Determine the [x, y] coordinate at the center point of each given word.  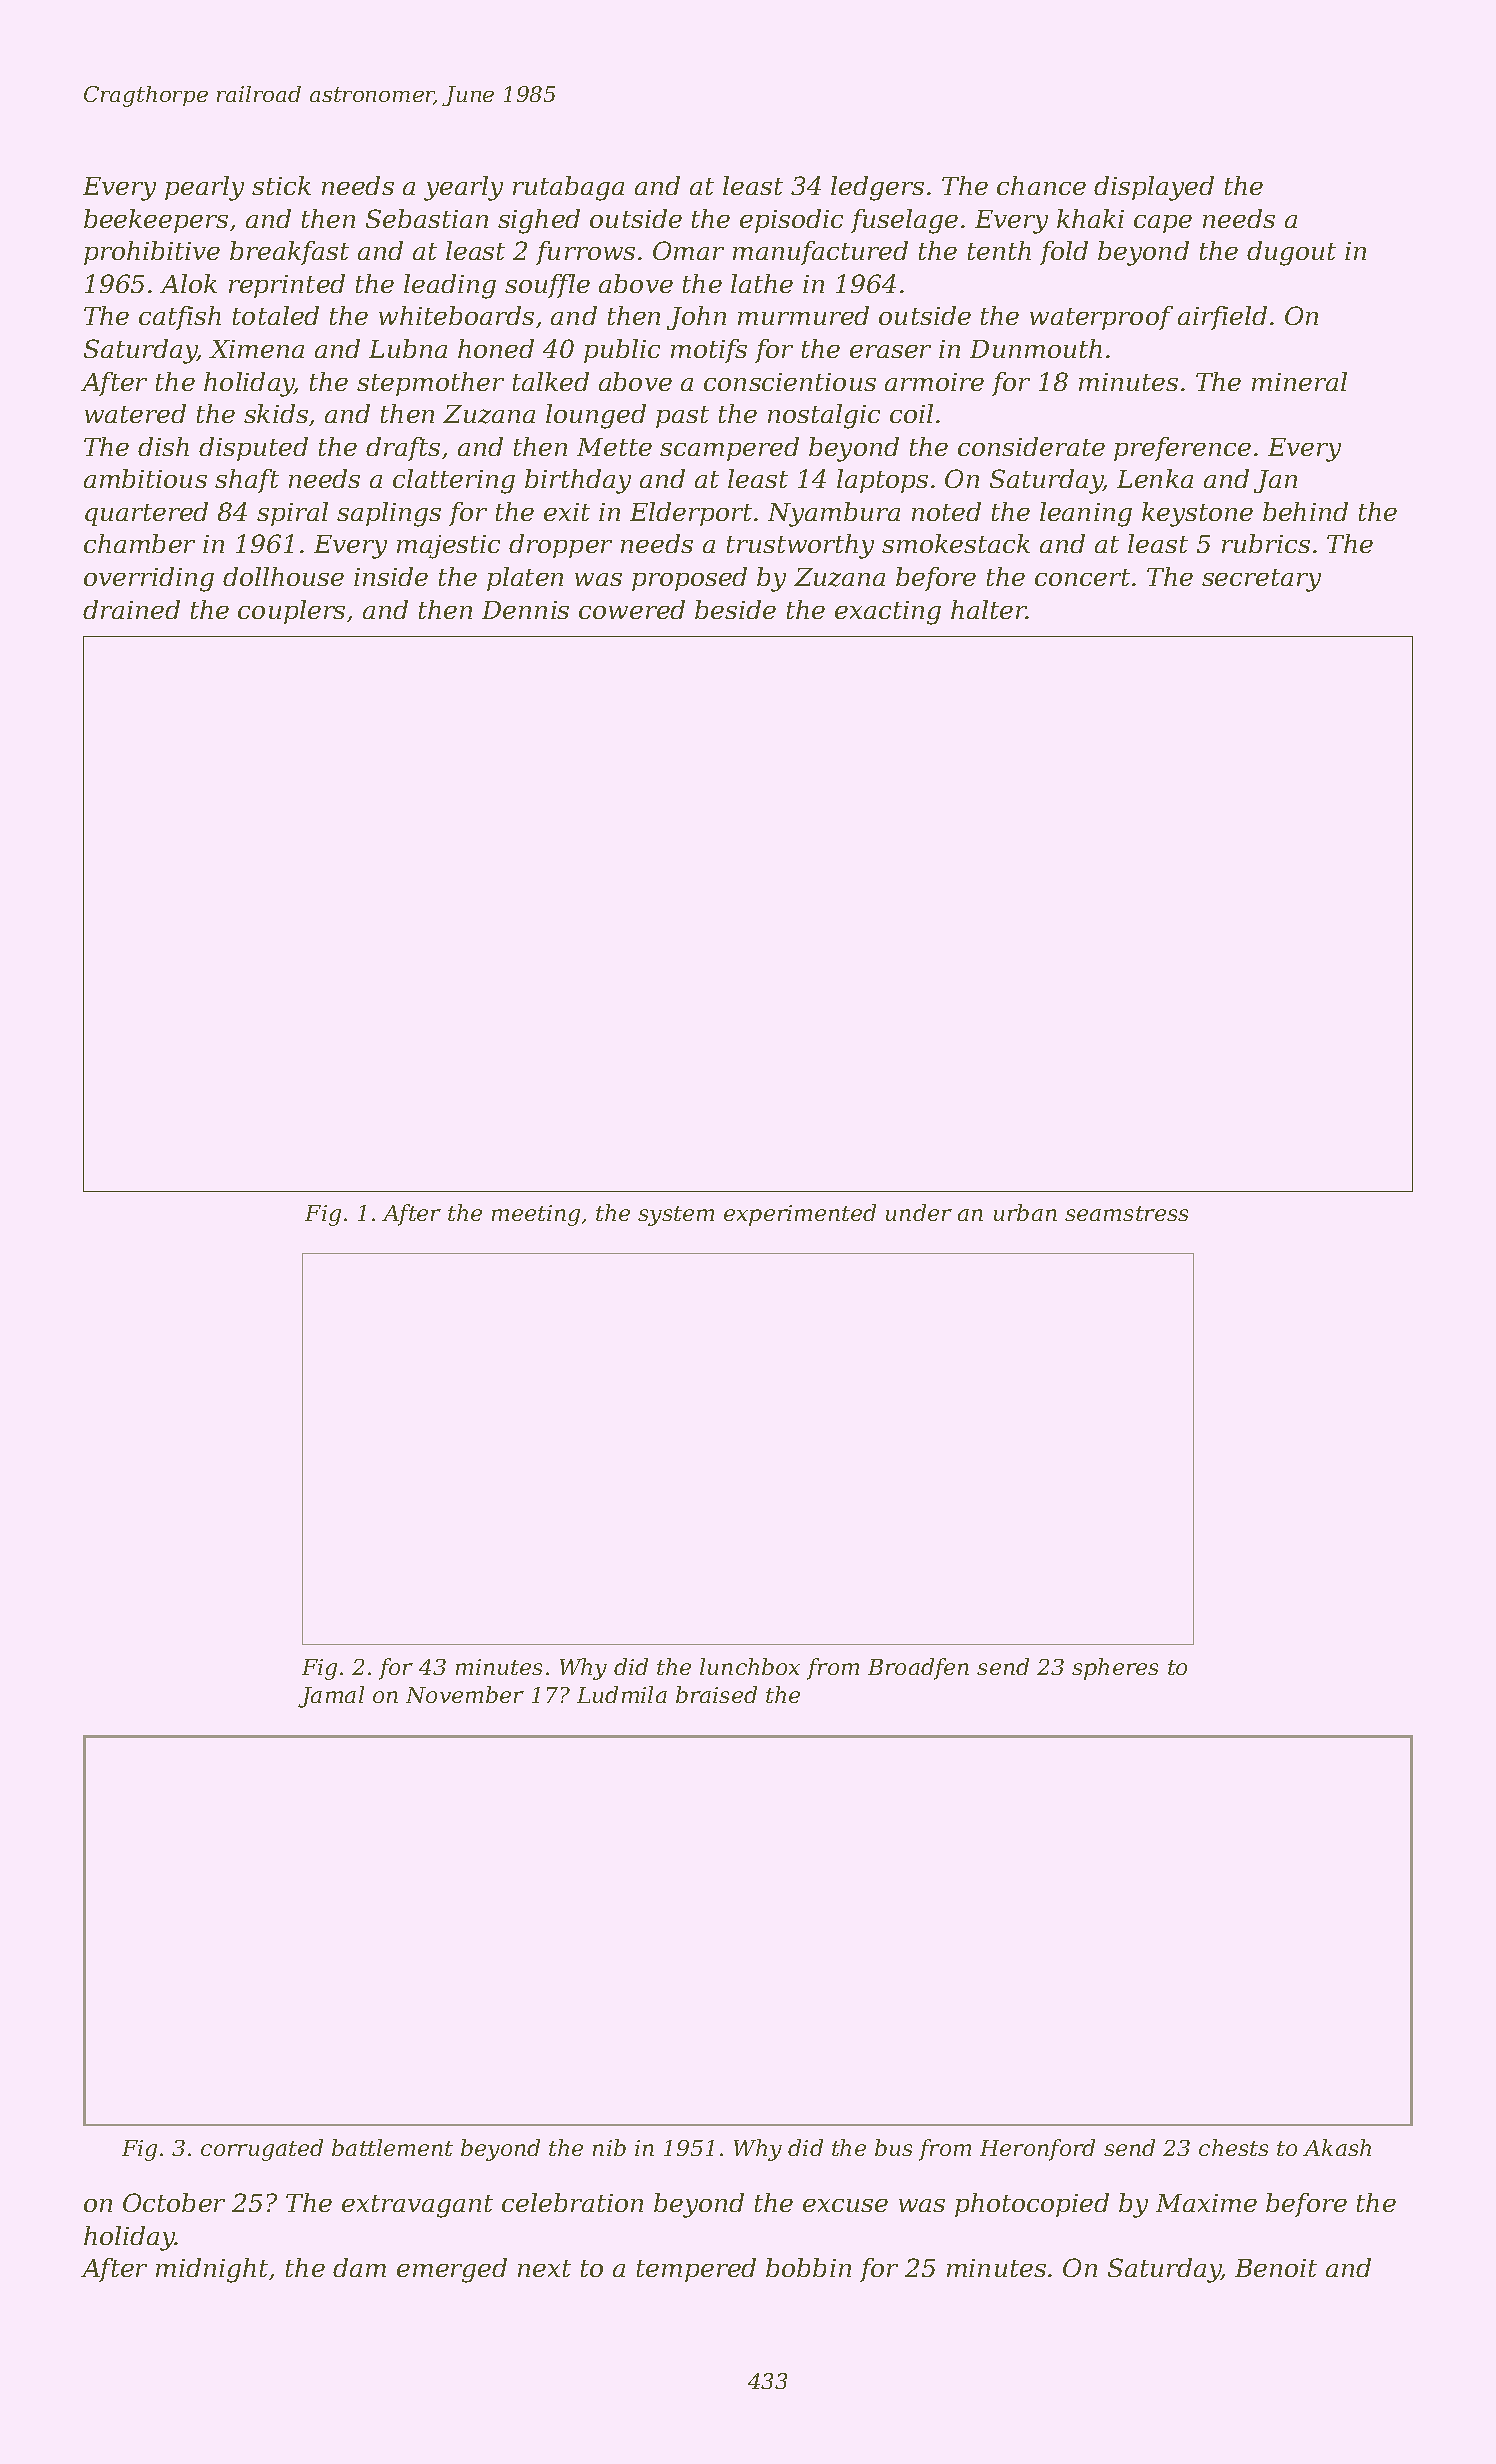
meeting [536, 1215]
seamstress [1126, 1213]
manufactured [820, 253]
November [465, 1694]
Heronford [1037, 2150]
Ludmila [622, 1694]
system [676, 1216]
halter [989, 609]
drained [131, 609]
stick [281, 185]
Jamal [331, 1697]
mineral [1299, 381]
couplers [291, 612]
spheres [1115, 1669]
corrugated [262, 2150]
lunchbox [750, 1666]
